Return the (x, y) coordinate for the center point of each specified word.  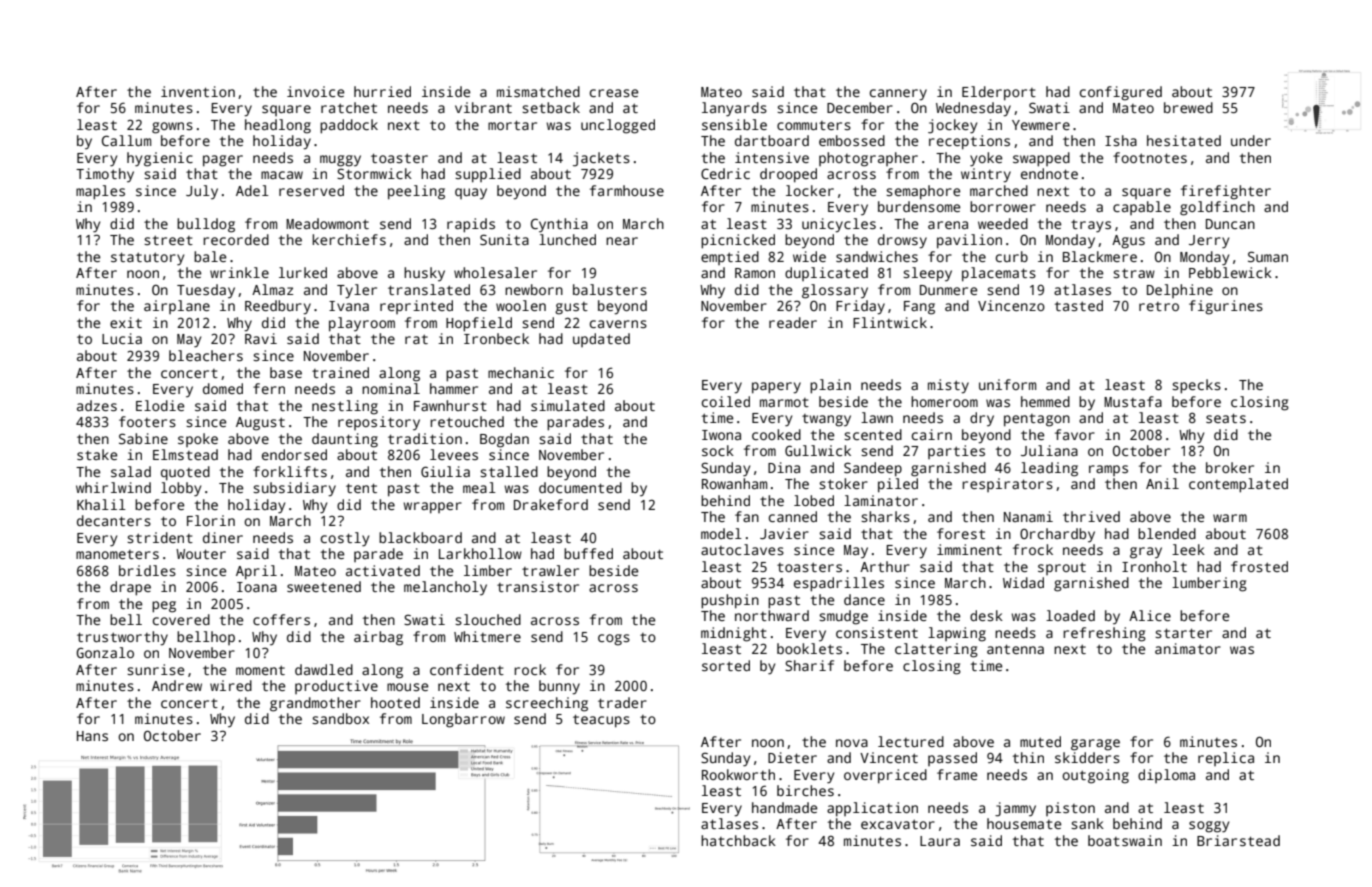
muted (1040, 741)
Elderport (999, 93)
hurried (382, 91)
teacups (601, 721)
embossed (852, 140)
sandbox (340, 718)
